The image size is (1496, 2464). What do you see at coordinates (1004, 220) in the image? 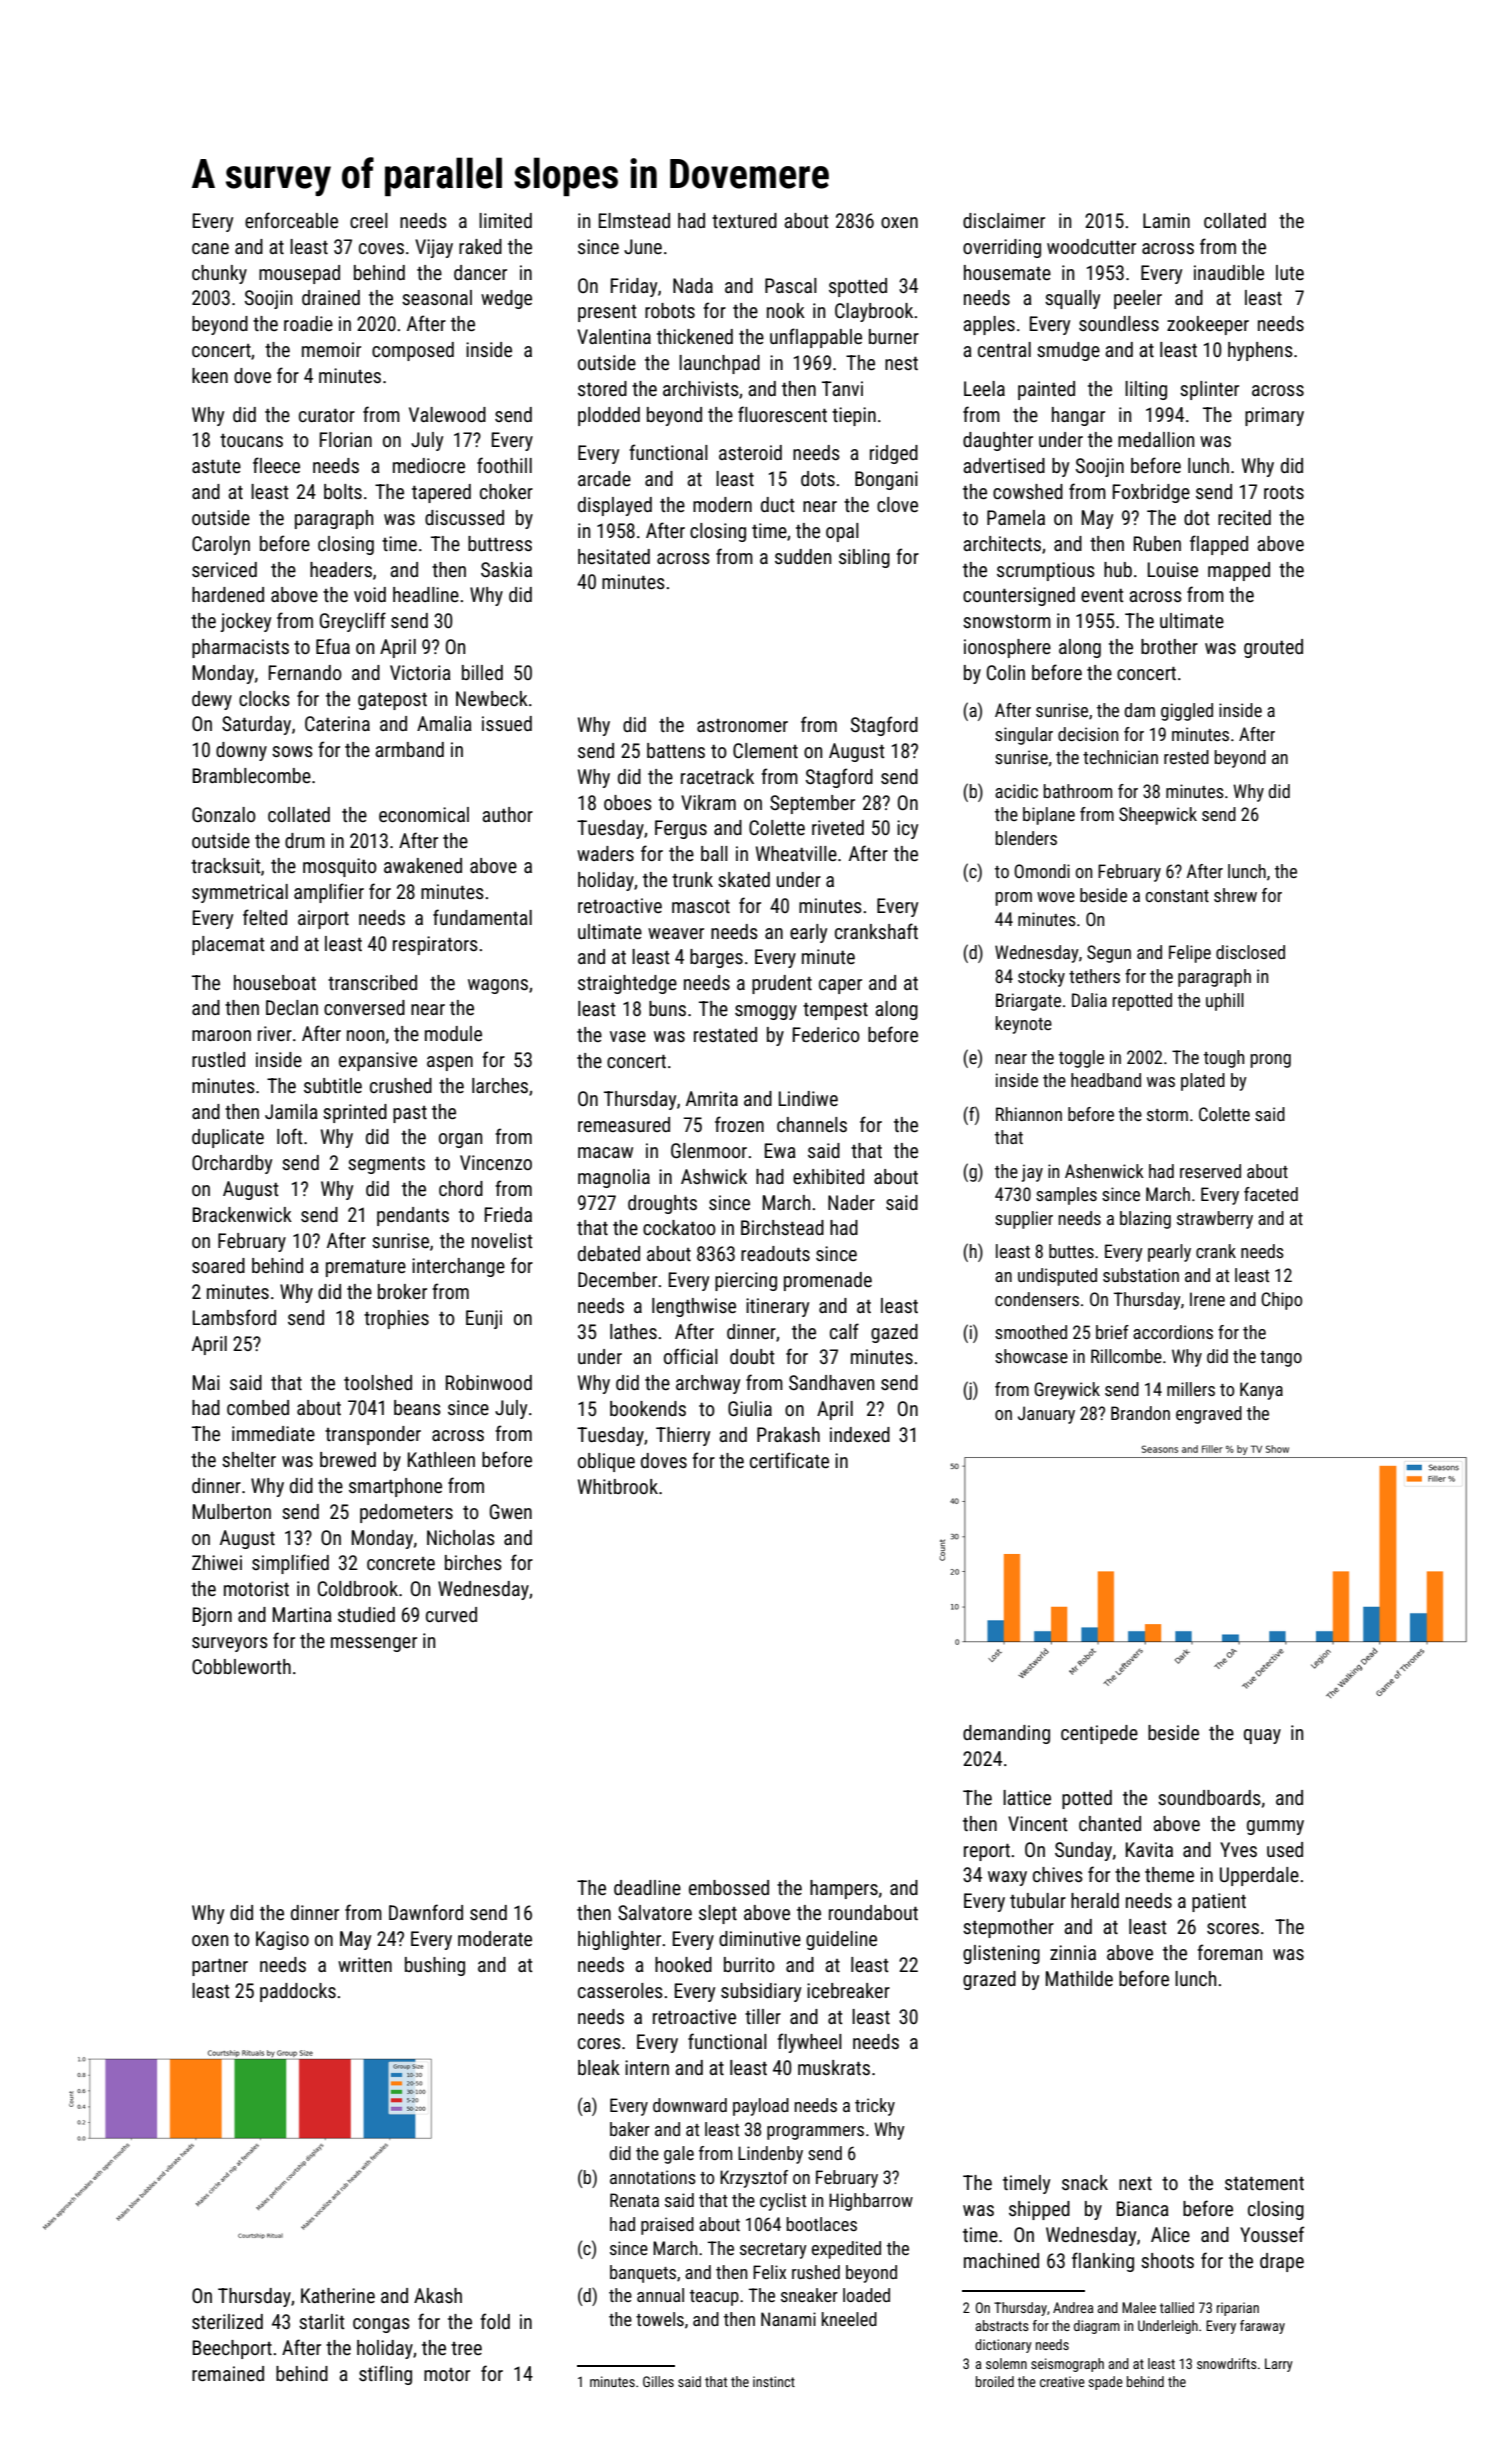
I see `disclaimer` at bounding box center [1004, 220].
